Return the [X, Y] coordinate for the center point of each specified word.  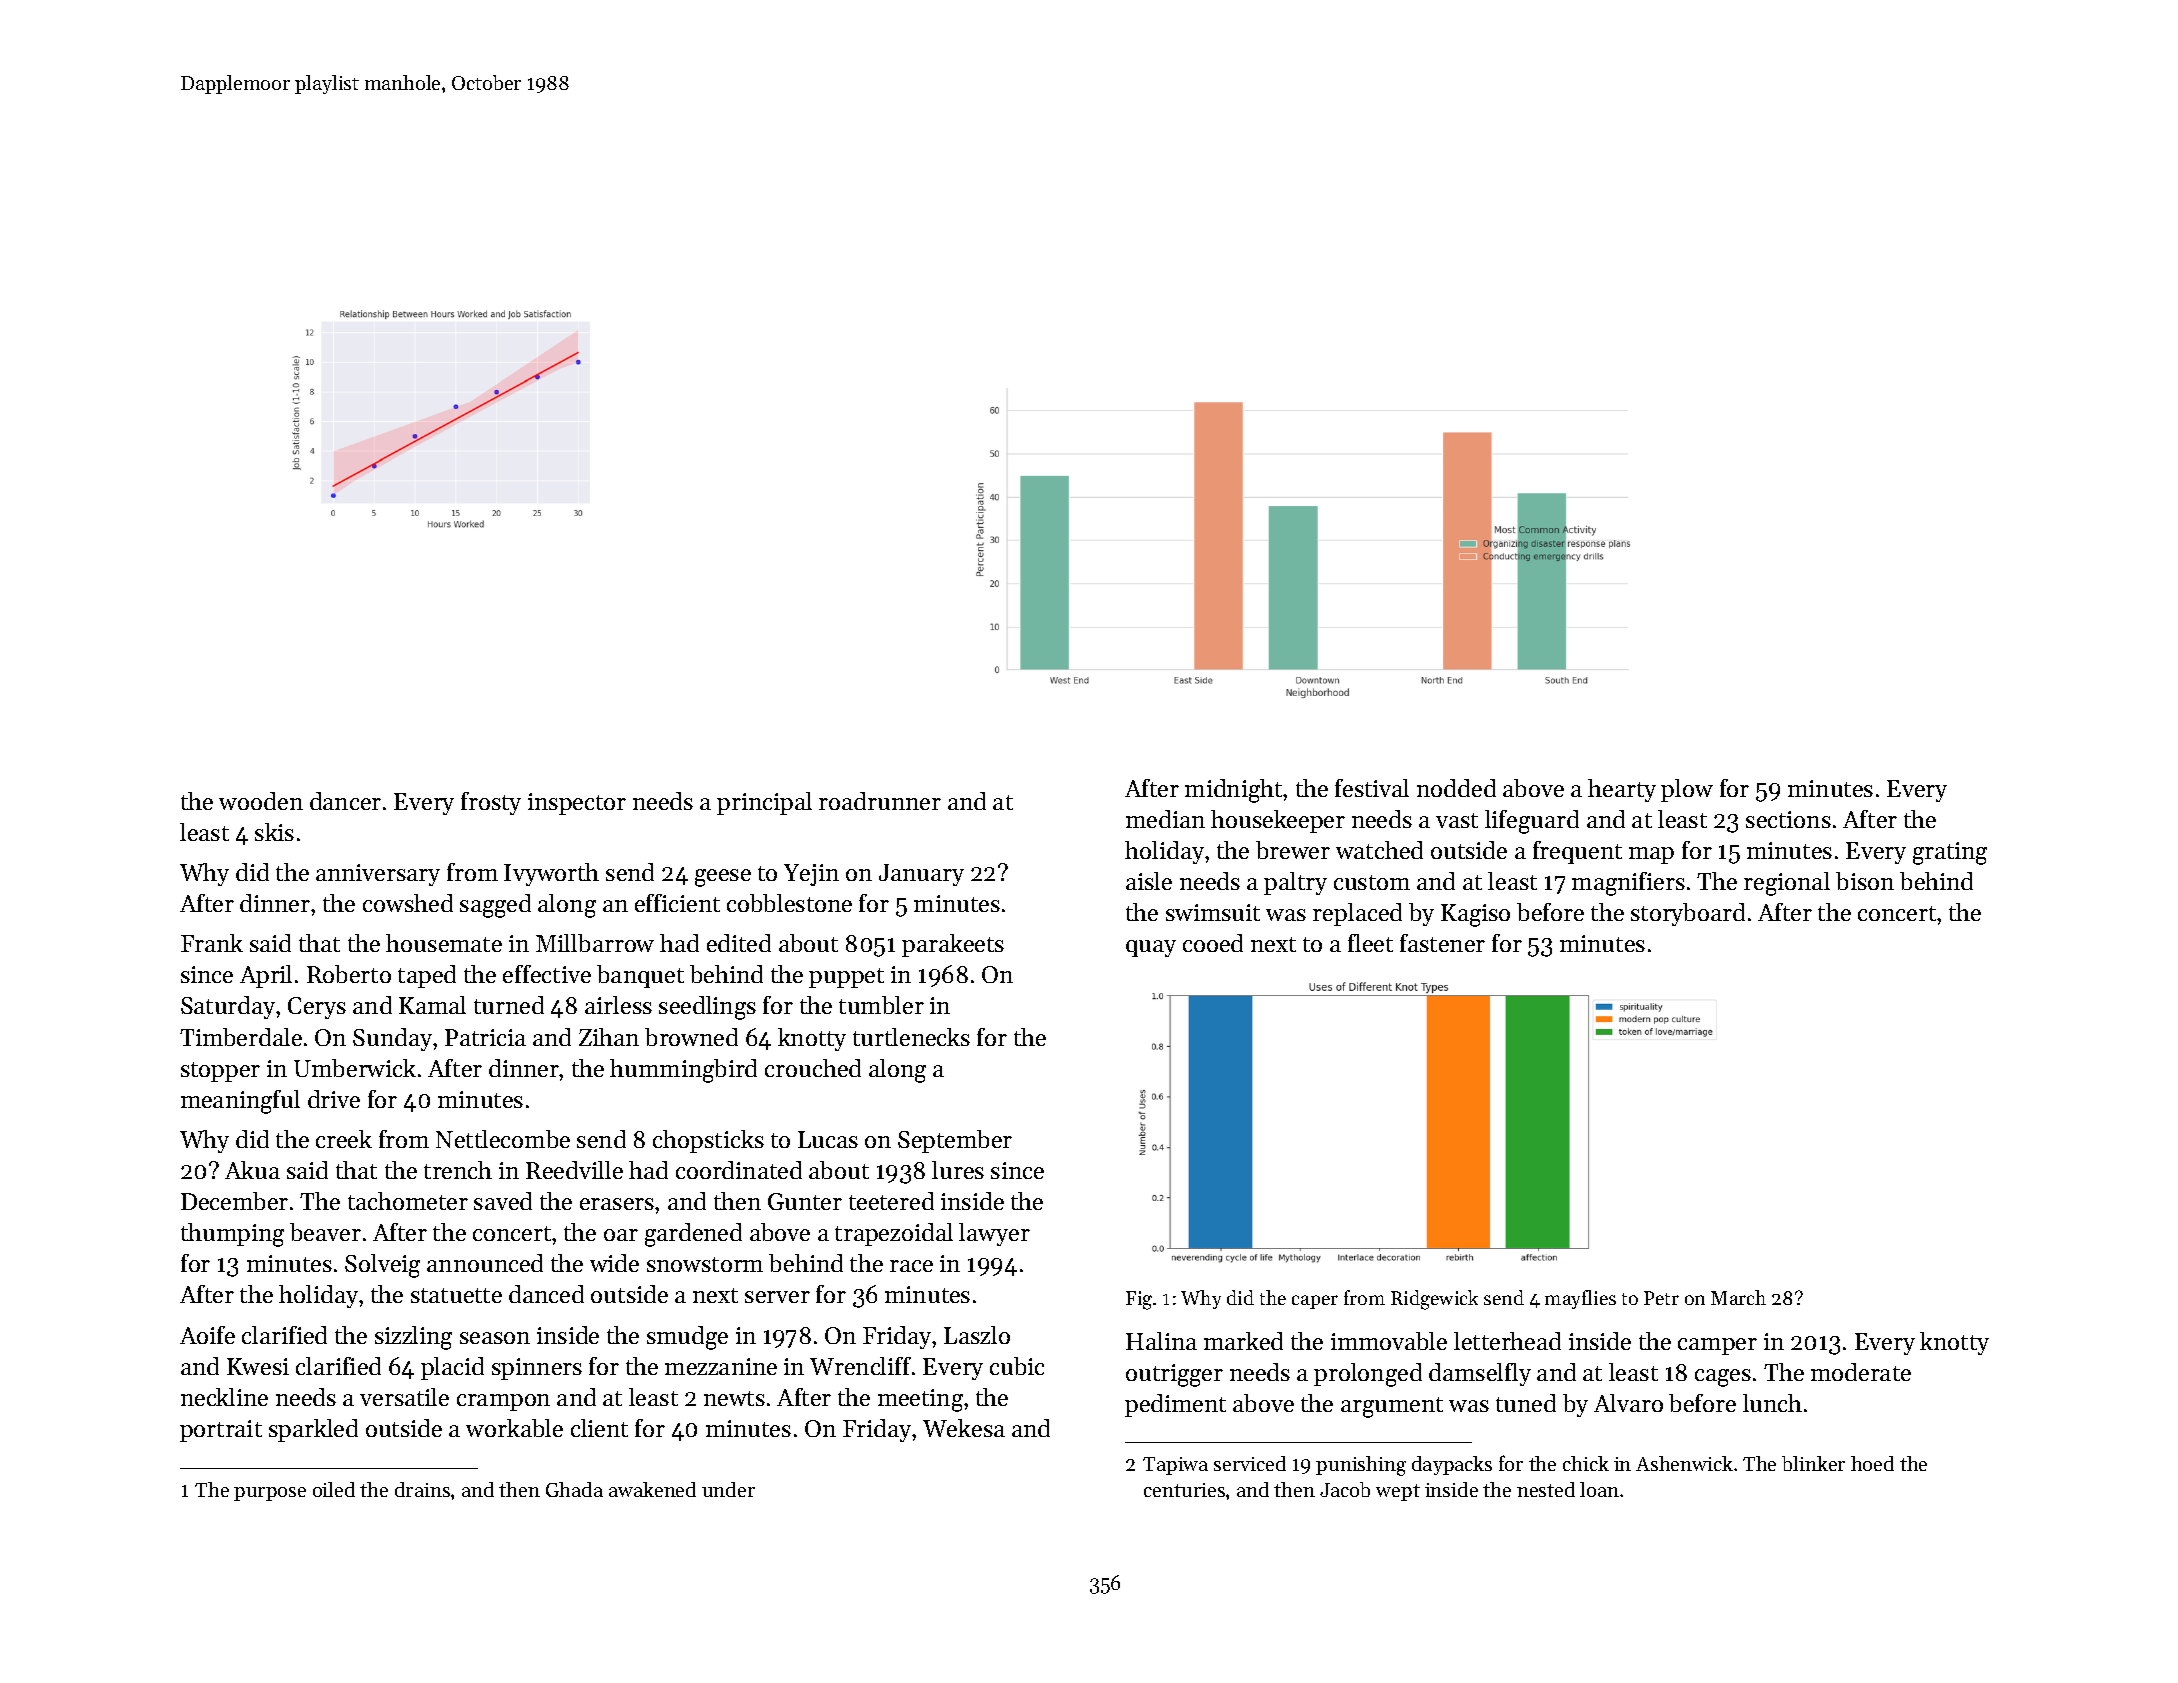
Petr [1661, 1298]
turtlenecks [911, 1037]
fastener [1442, 943]
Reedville [574, 1170]
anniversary [378, 875]
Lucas [828, 1139]
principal [764, 803]
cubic [1017, 1366]
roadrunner [880, 801]
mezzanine [721, 1366]
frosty [491, 803]
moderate [1861, 1372]
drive [334, 1099]
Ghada [574, 1489]
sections [1788, 819]
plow [1687, 790]
